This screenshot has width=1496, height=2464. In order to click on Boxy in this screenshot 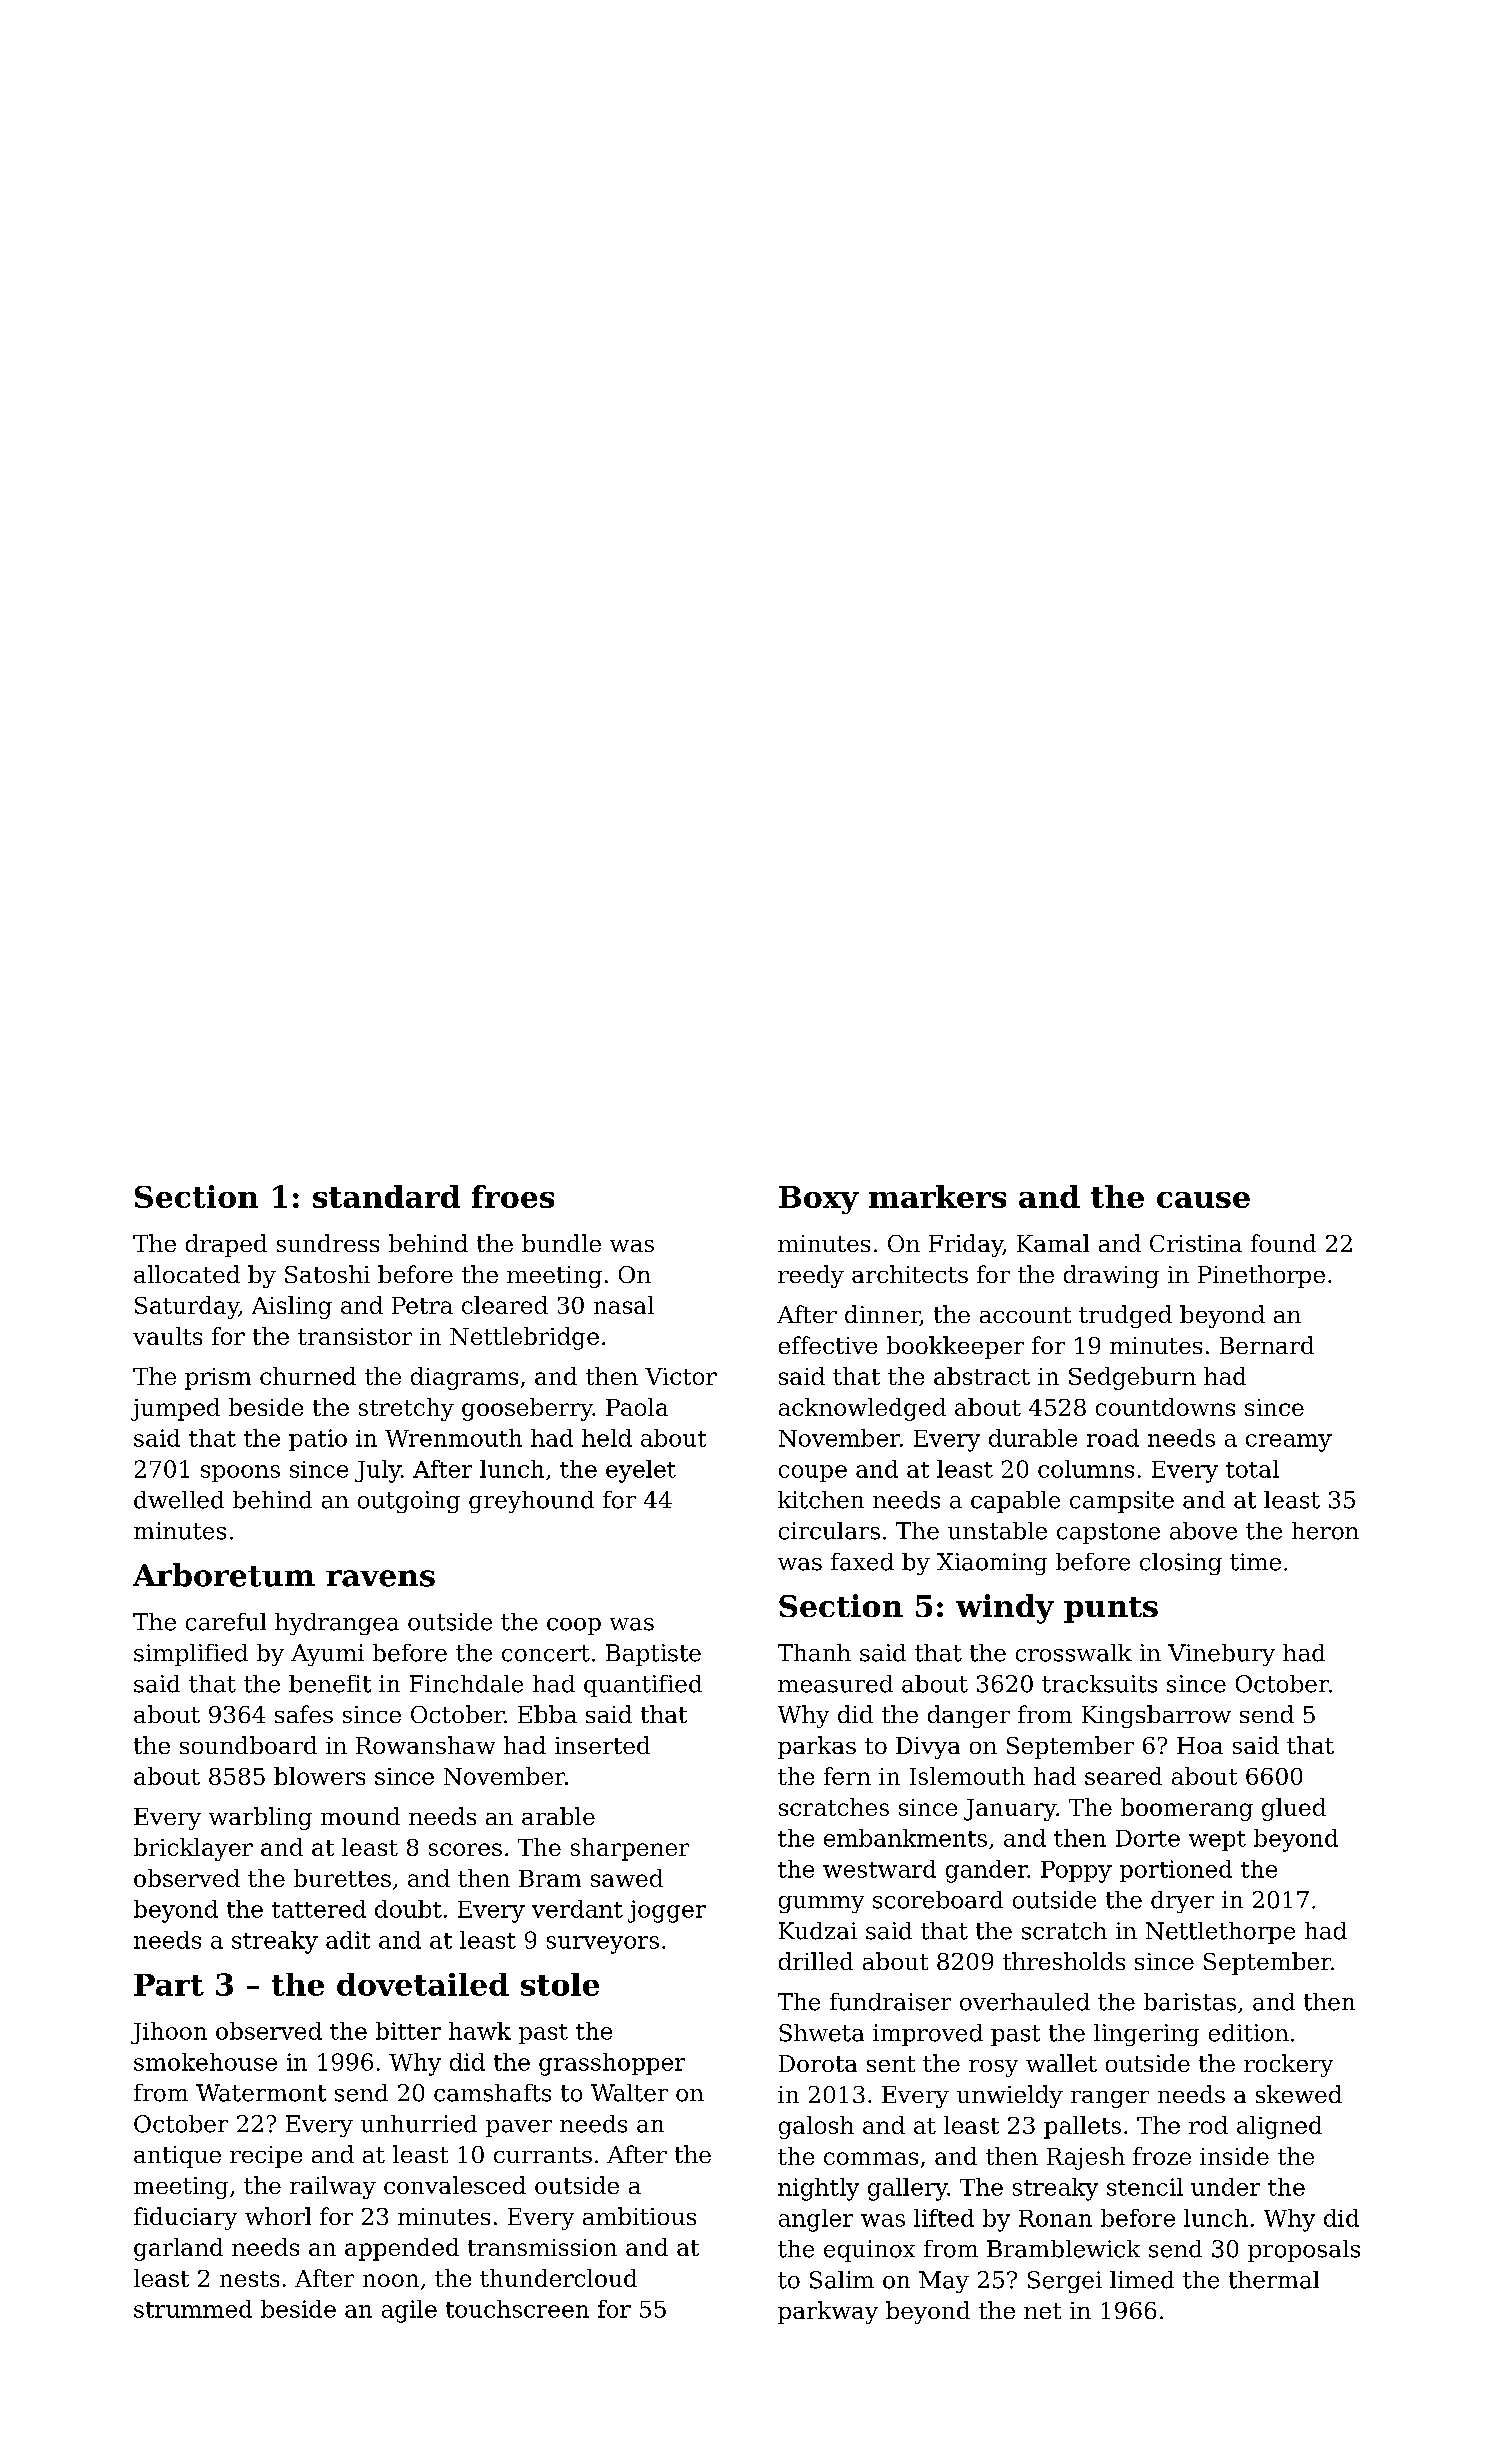, I will do `click(819, 1200)`.
